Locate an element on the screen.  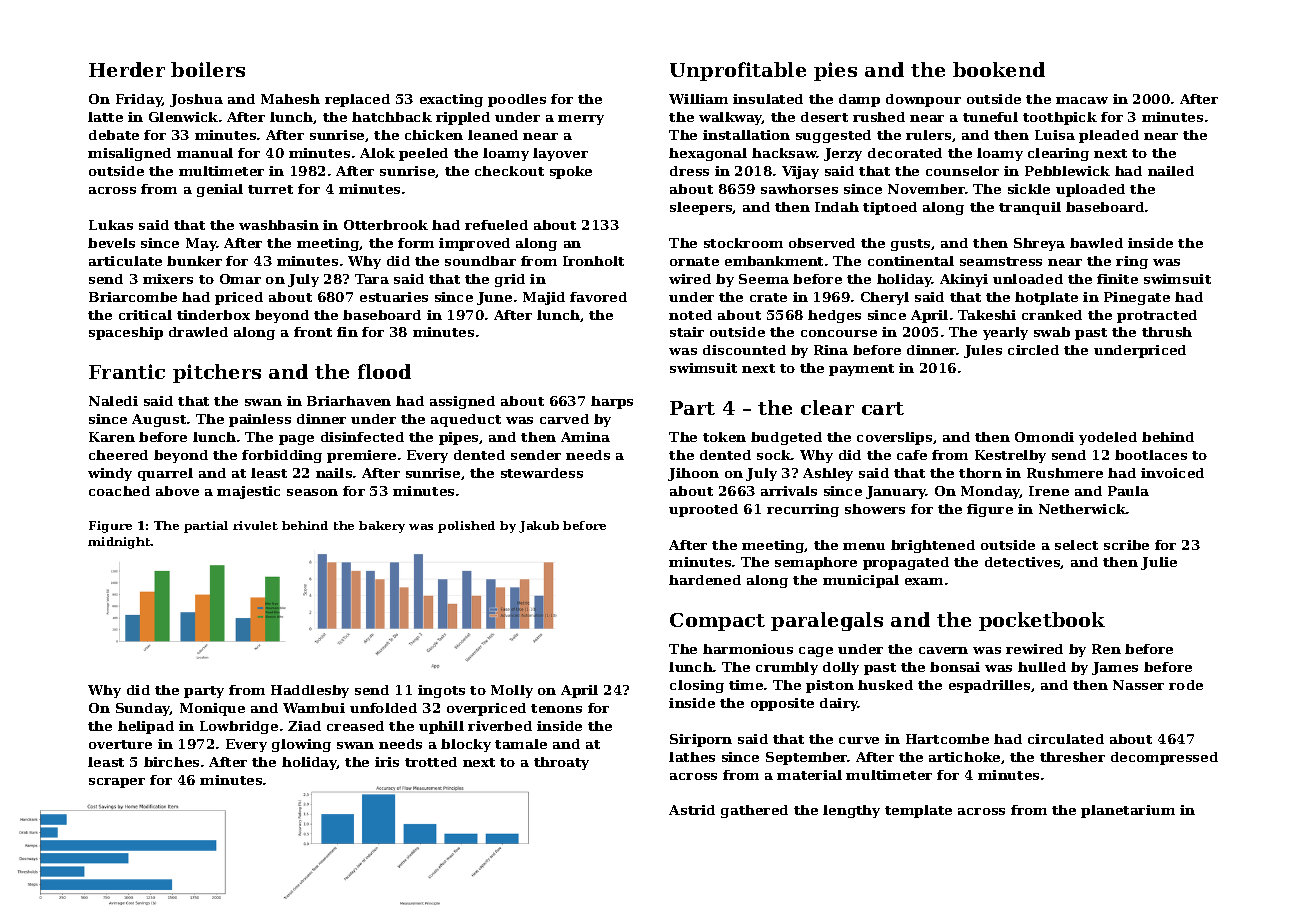
bookend is located at coordinates (999, 69).
